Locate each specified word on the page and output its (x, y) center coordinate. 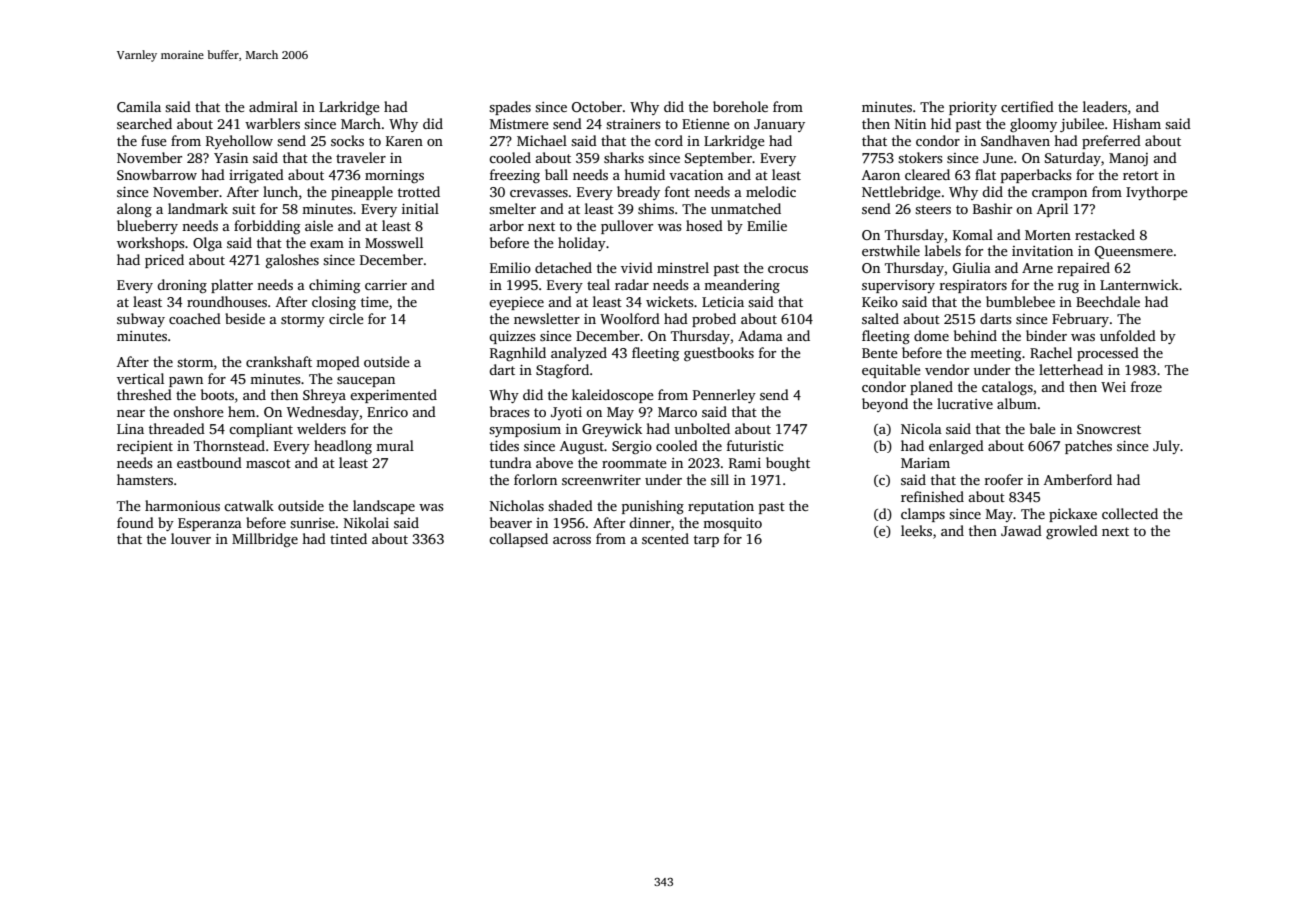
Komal (973, 234)
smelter (512, 208)
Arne (1037, 268)
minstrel (683, 267)
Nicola (921, 428)
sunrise (312, 523)
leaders (1105, 106)
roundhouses (227, 301)
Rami (745, 463)
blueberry (147, 227)
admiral (273, 106)
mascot (268, 463)
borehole (740, 106)
